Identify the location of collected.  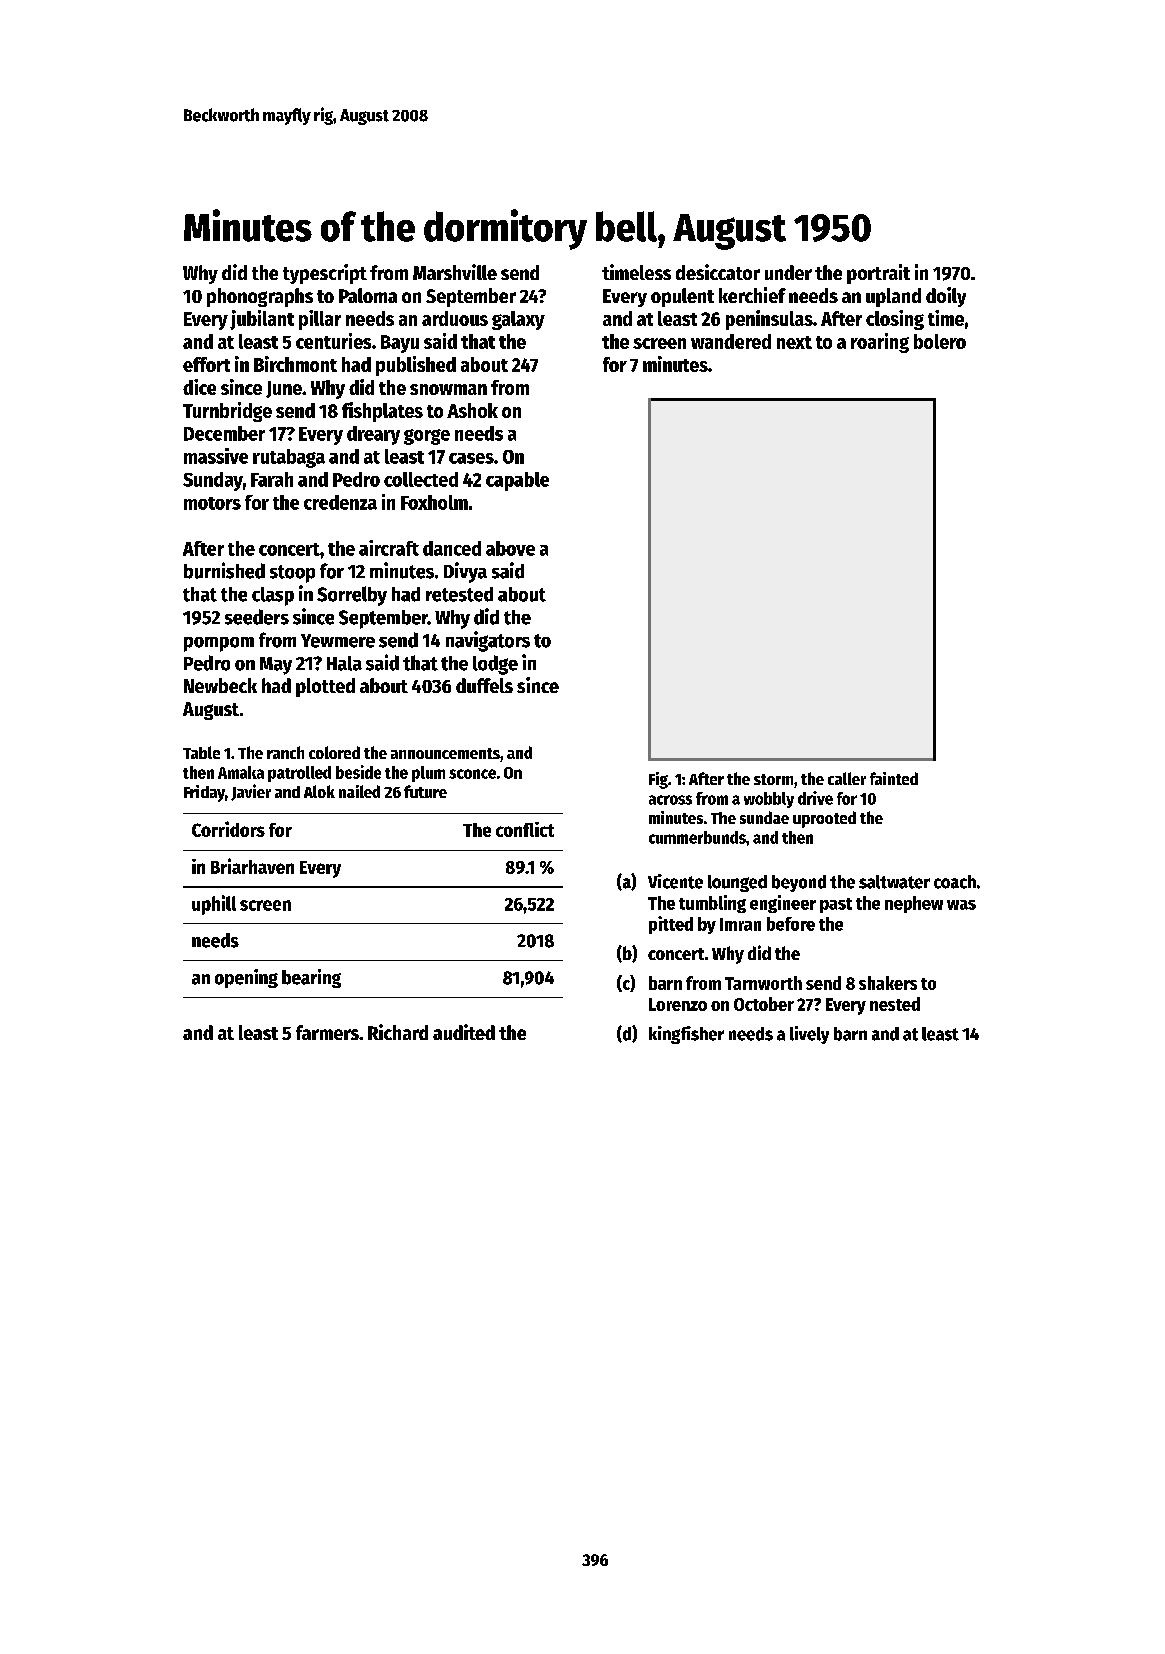
(421, 479).
